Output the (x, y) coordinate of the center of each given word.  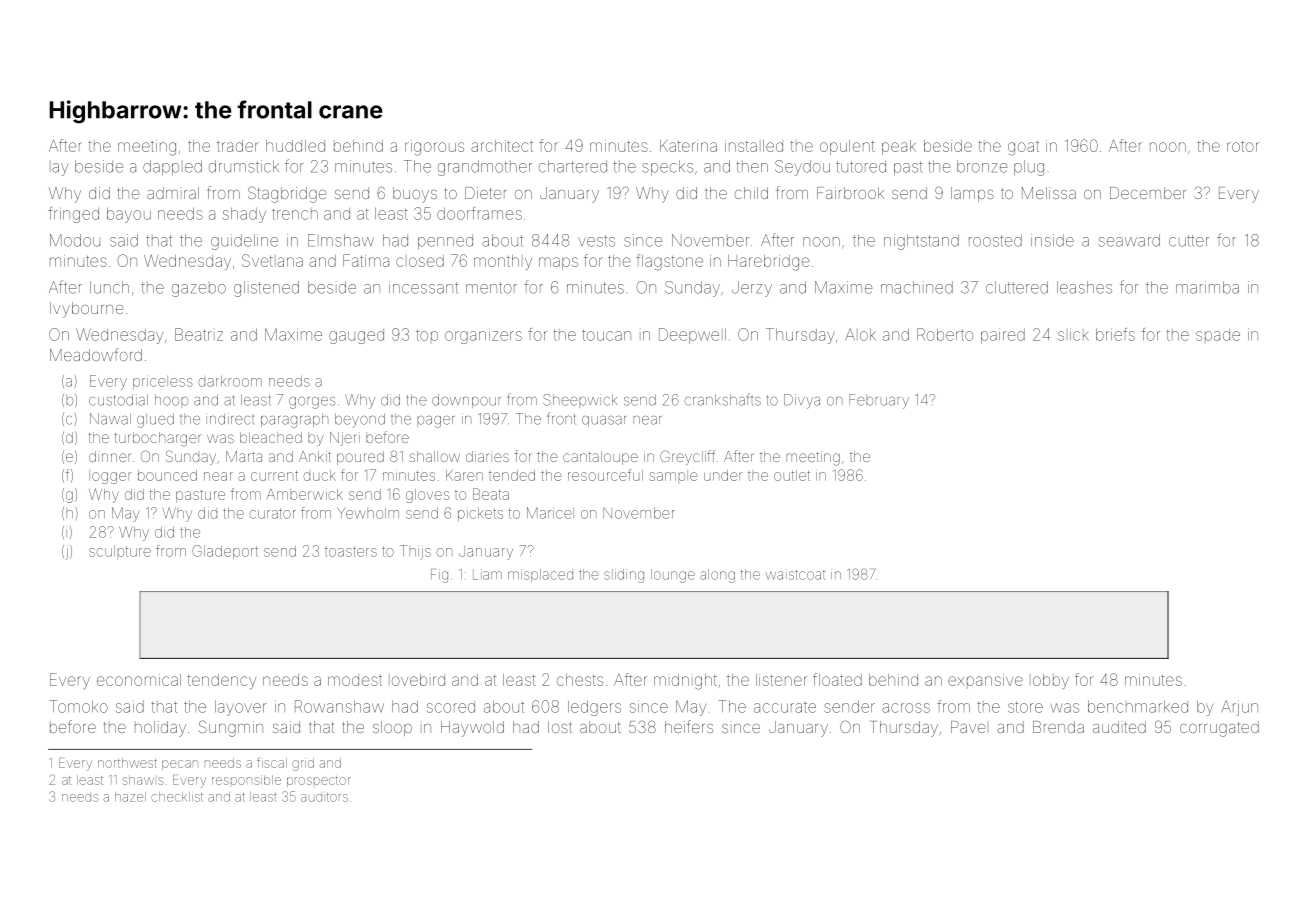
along (717, 576)
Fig (439, 576)
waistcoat (795, 575)
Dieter (485, 193)
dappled (172, 167)
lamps (972, 194)
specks (667, 167)
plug (1029, 168)
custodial (118, 400)
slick (1073, 334)
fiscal (272, 762)
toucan (606, 335)
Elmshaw (341, 240)
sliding (624, 576)
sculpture (120, 552)
